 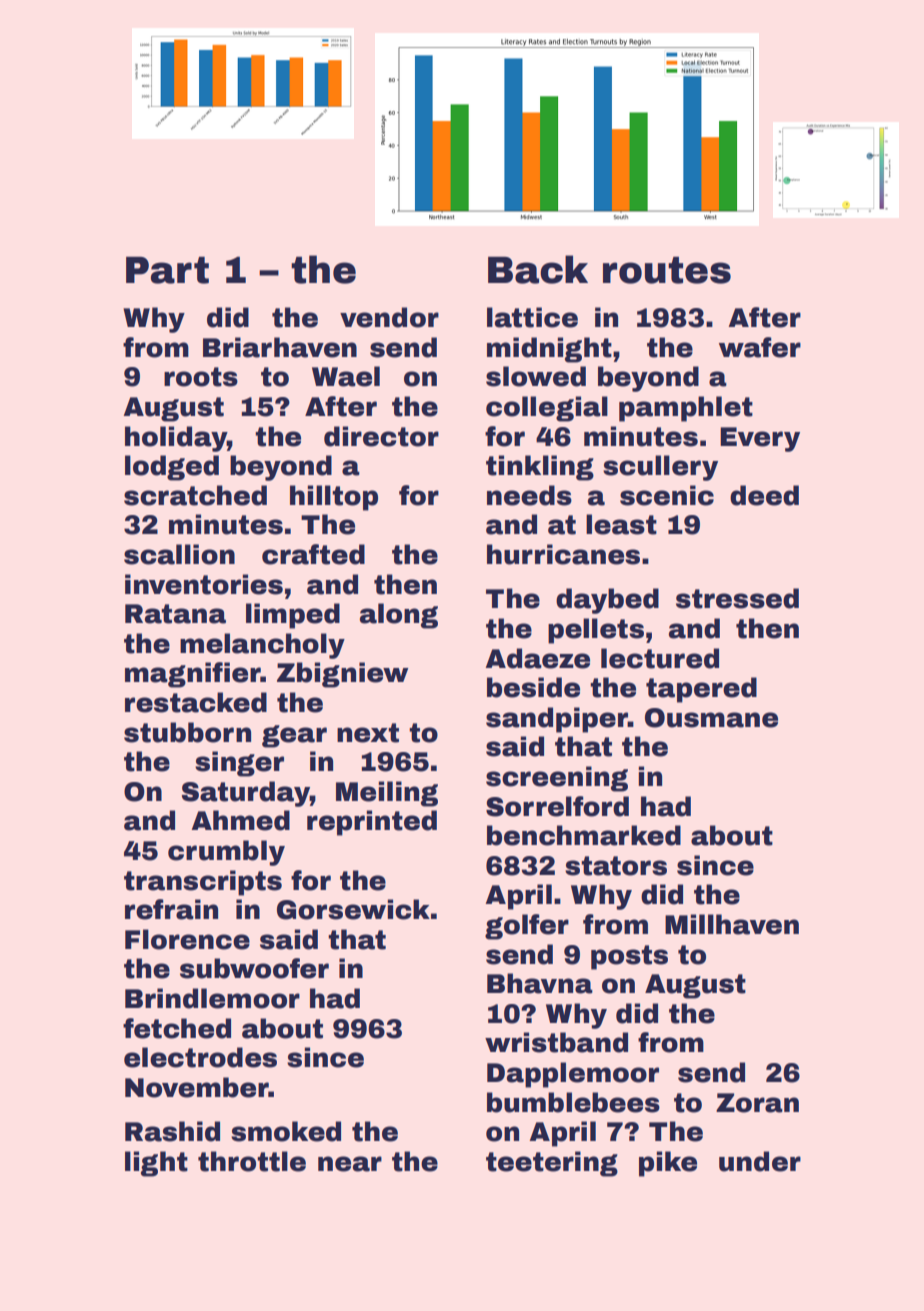 I want to click on melancholy, so click(x=262, y=646).
